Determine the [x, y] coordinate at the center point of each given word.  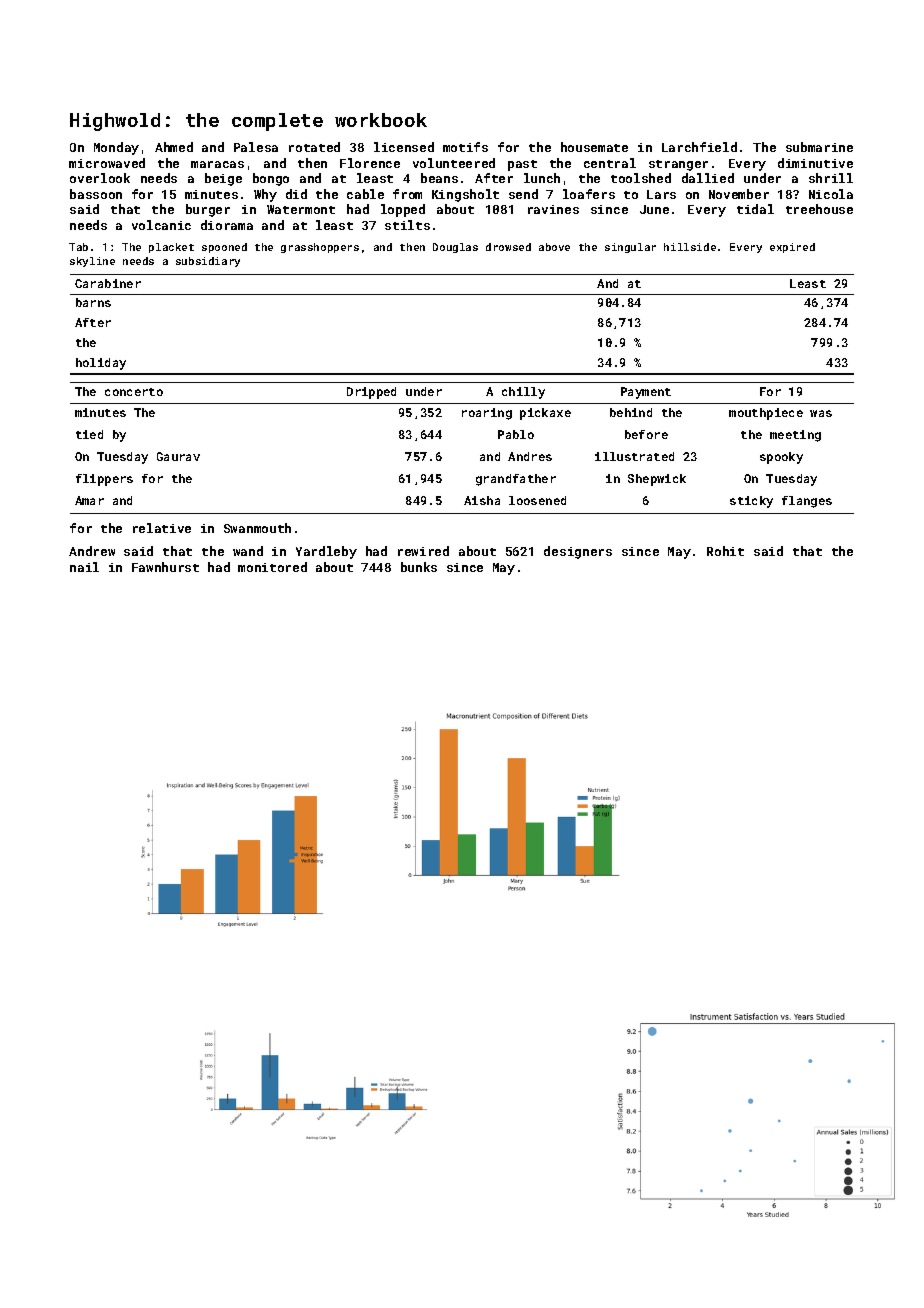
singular [630, 248]
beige [223, 179]
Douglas [455, 248]
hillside [690, 247]
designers [578, 552]
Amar [89, 500]
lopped [403, 210]
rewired [423, 551]
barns [93, 302]
